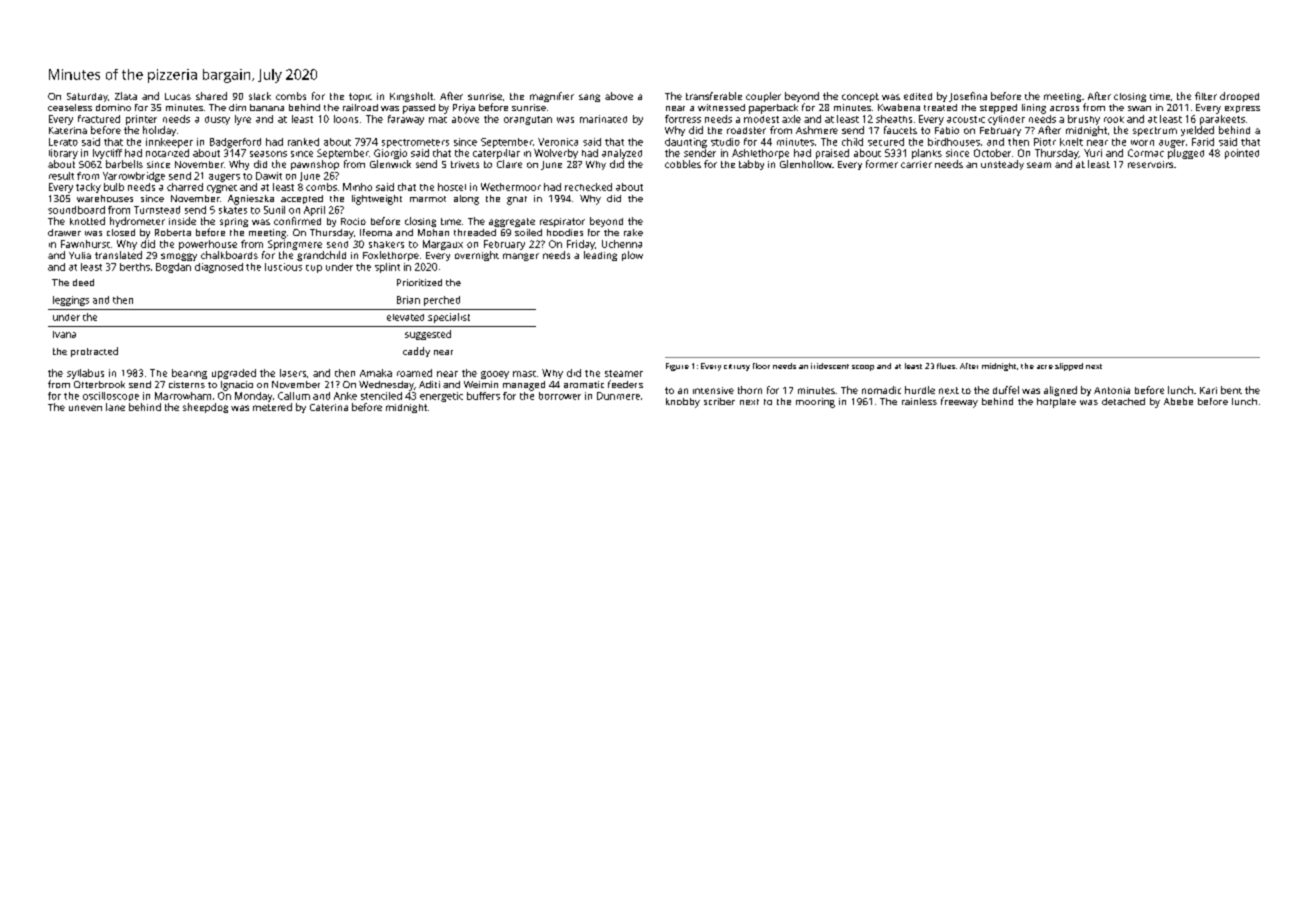 Image resolution: width=1308 pixels, height=924 pixels. Describe the element at coordinates (1039, 165) in the screenshot. I see `seam` at that location.
